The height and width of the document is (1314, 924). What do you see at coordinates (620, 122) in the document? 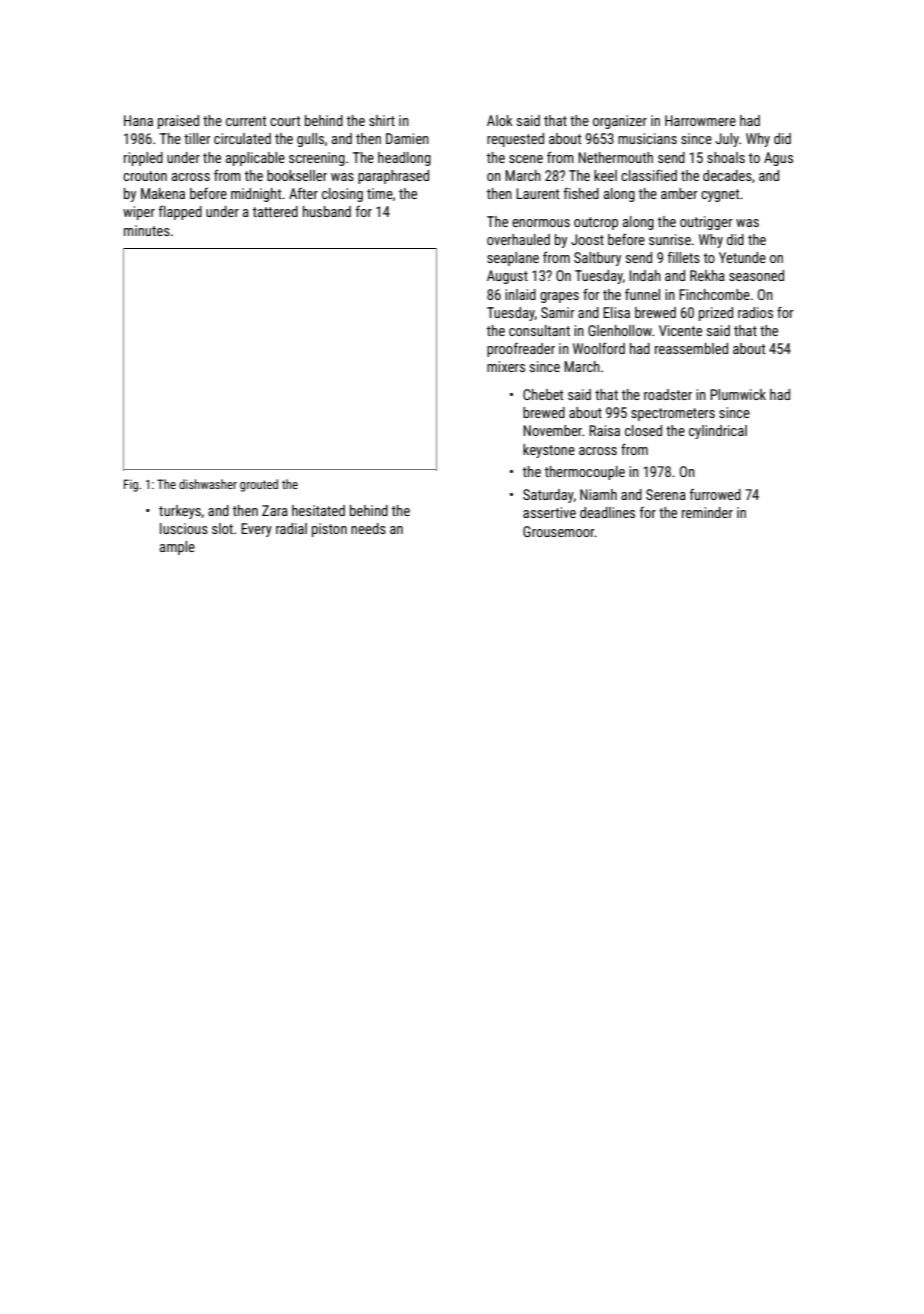
I see `organizer` at bounding box center [620, 122].
